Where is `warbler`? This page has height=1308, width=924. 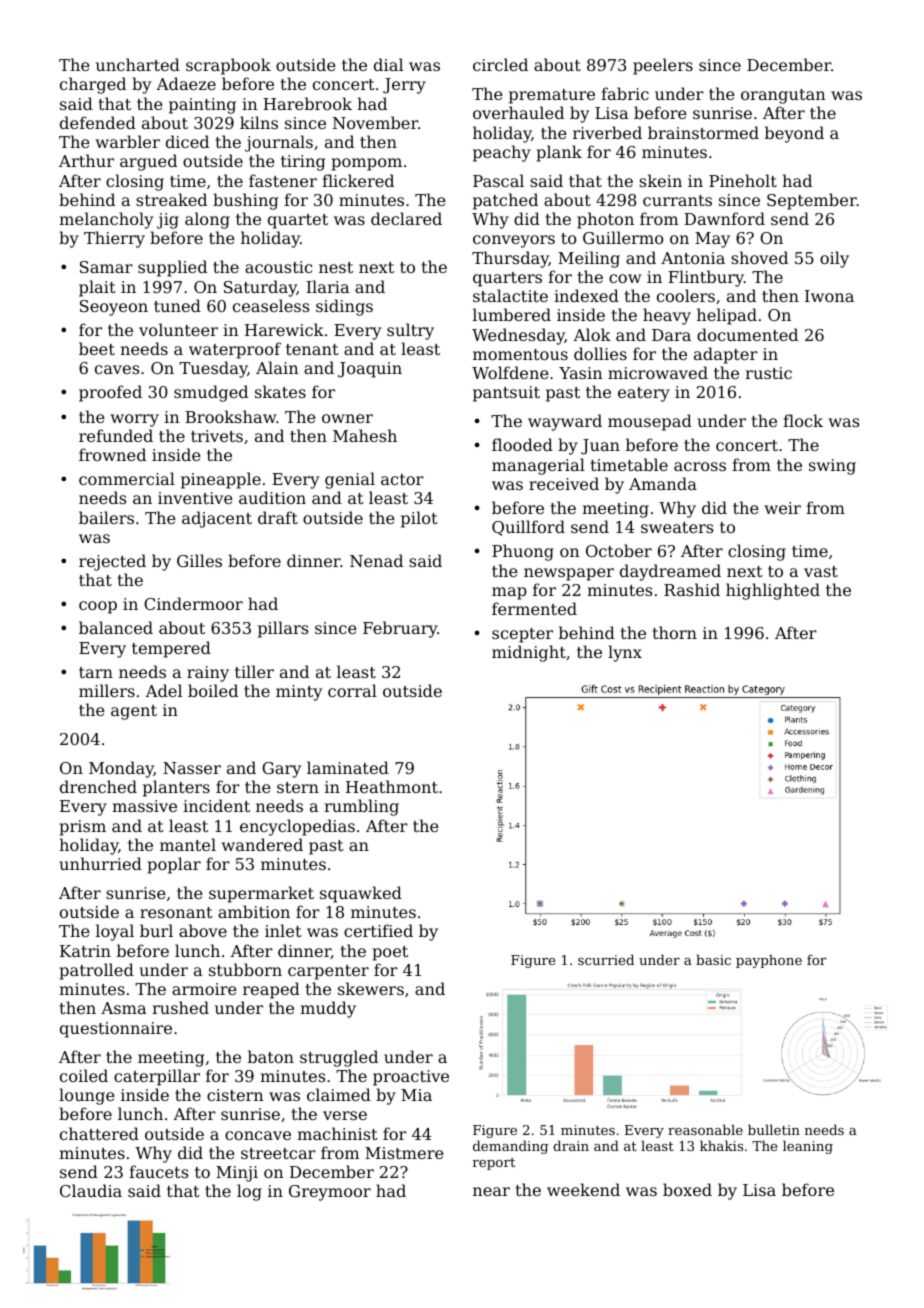 warbler is located at coordinates (128, 141).
